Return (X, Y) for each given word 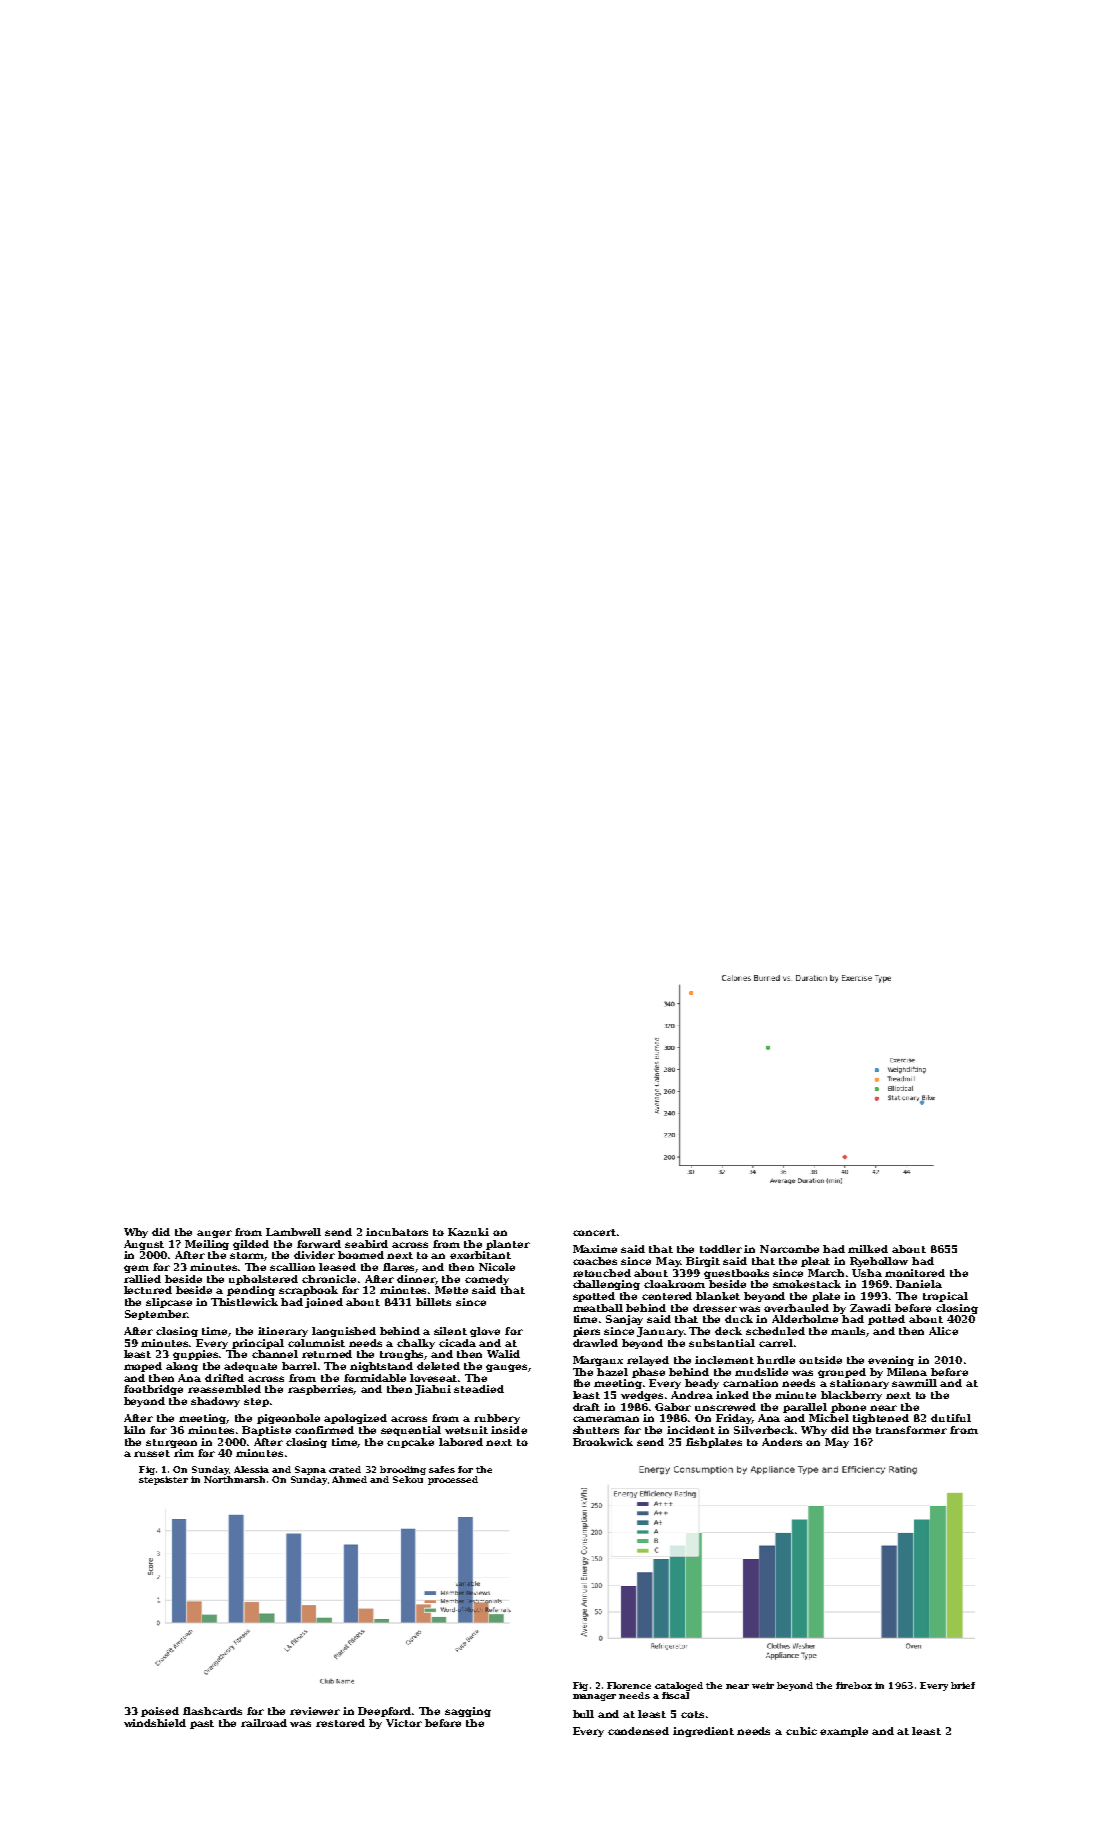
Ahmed (349, 1479)
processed (453, 1480)
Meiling (207, 1245)
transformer (911, 1430)
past (202, 1724)
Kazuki (468, 1232)
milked (868, 1249)
